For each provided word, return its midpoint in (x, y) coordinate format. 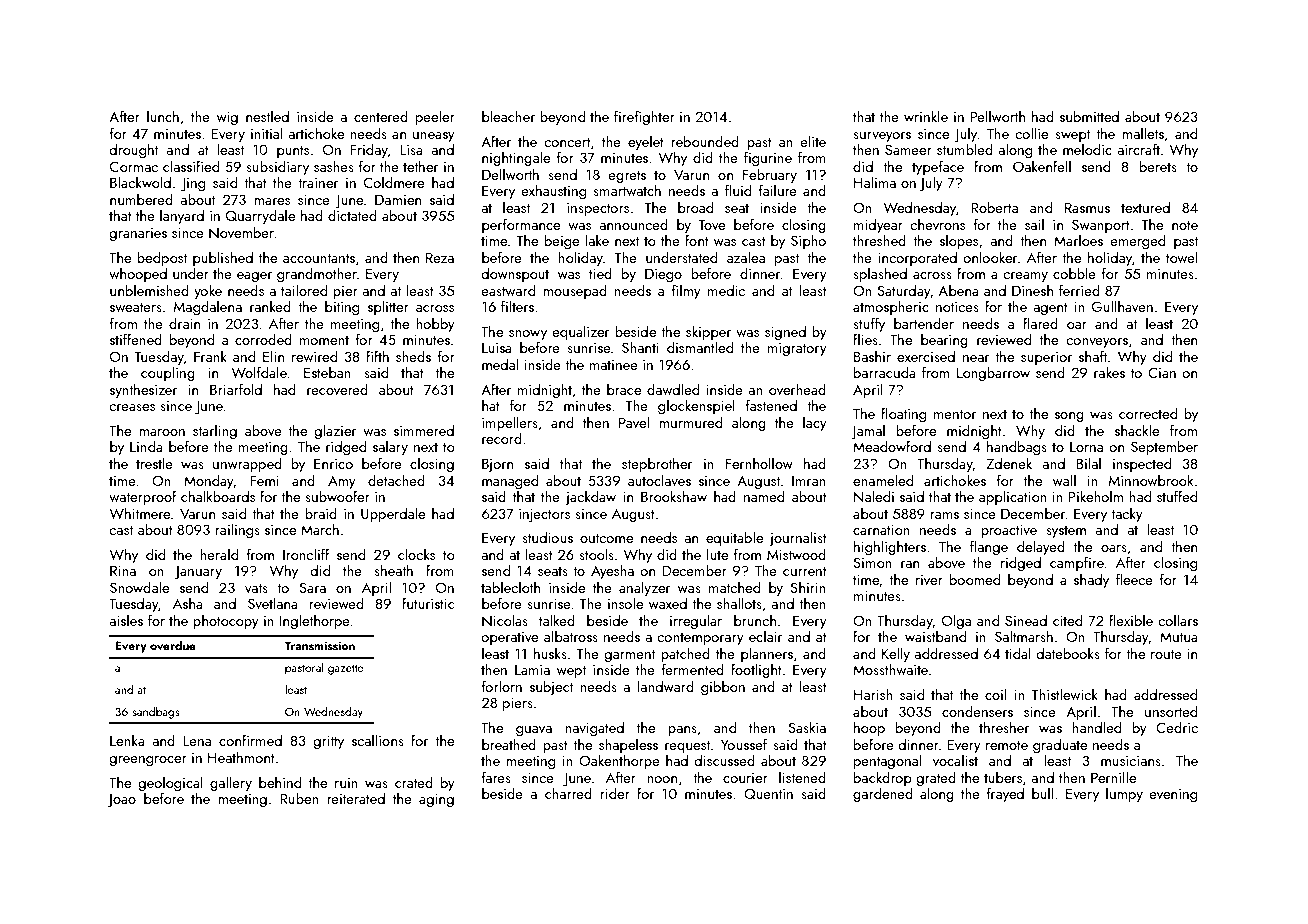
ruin (346, 783)
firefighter (644, 117)
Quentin (768, 793)
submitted (1089, 116)
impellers (510, 423)
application (1013, 497)
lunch (163, 116)
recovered (337, 389)
